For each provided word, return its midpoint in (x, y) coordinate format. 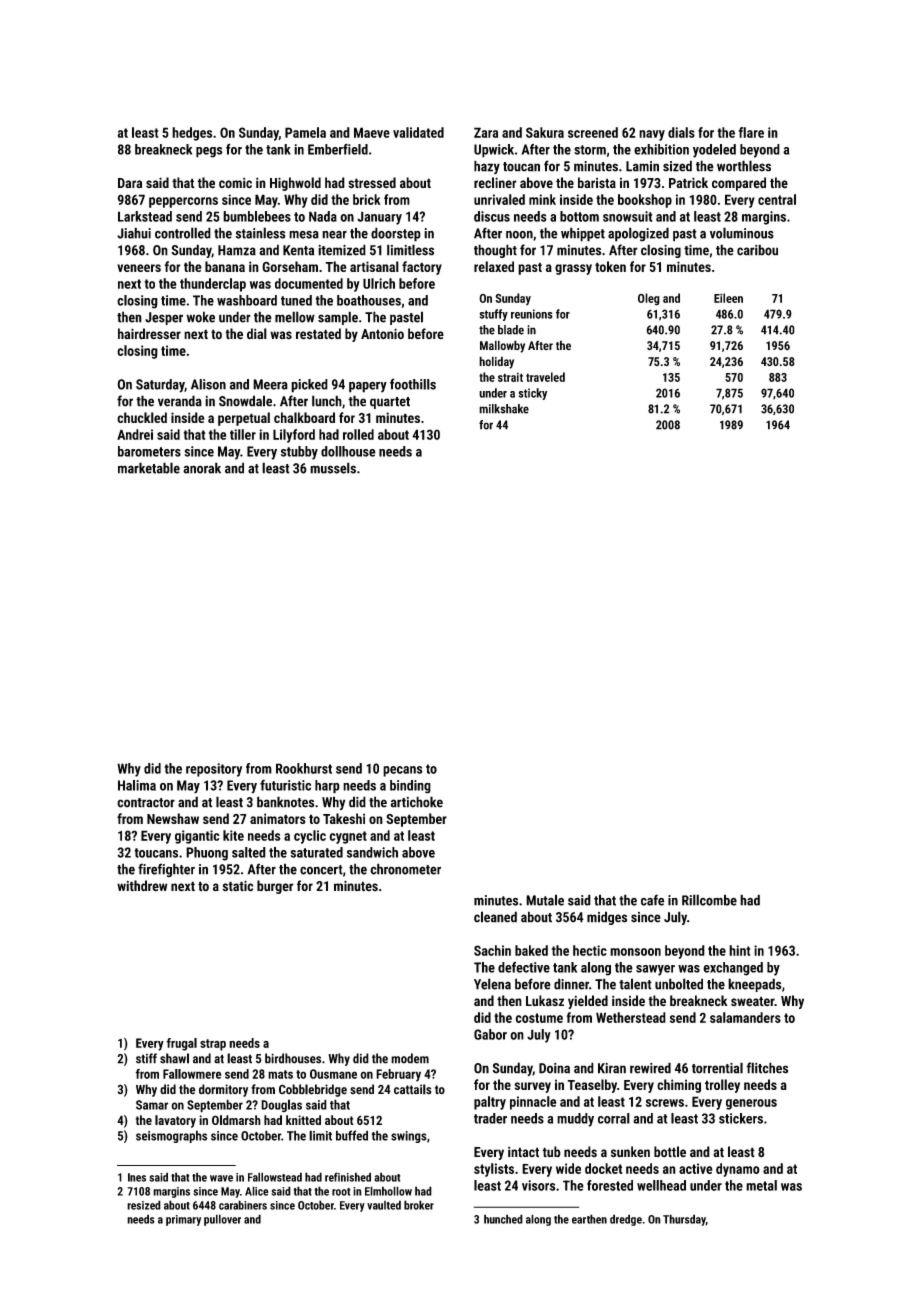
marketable (149, 468)
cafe (652, 900)
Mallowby (502, 346)
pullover (222, 1220)
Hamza (237, 250)
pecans (403, 771)
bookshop (645, 201)
